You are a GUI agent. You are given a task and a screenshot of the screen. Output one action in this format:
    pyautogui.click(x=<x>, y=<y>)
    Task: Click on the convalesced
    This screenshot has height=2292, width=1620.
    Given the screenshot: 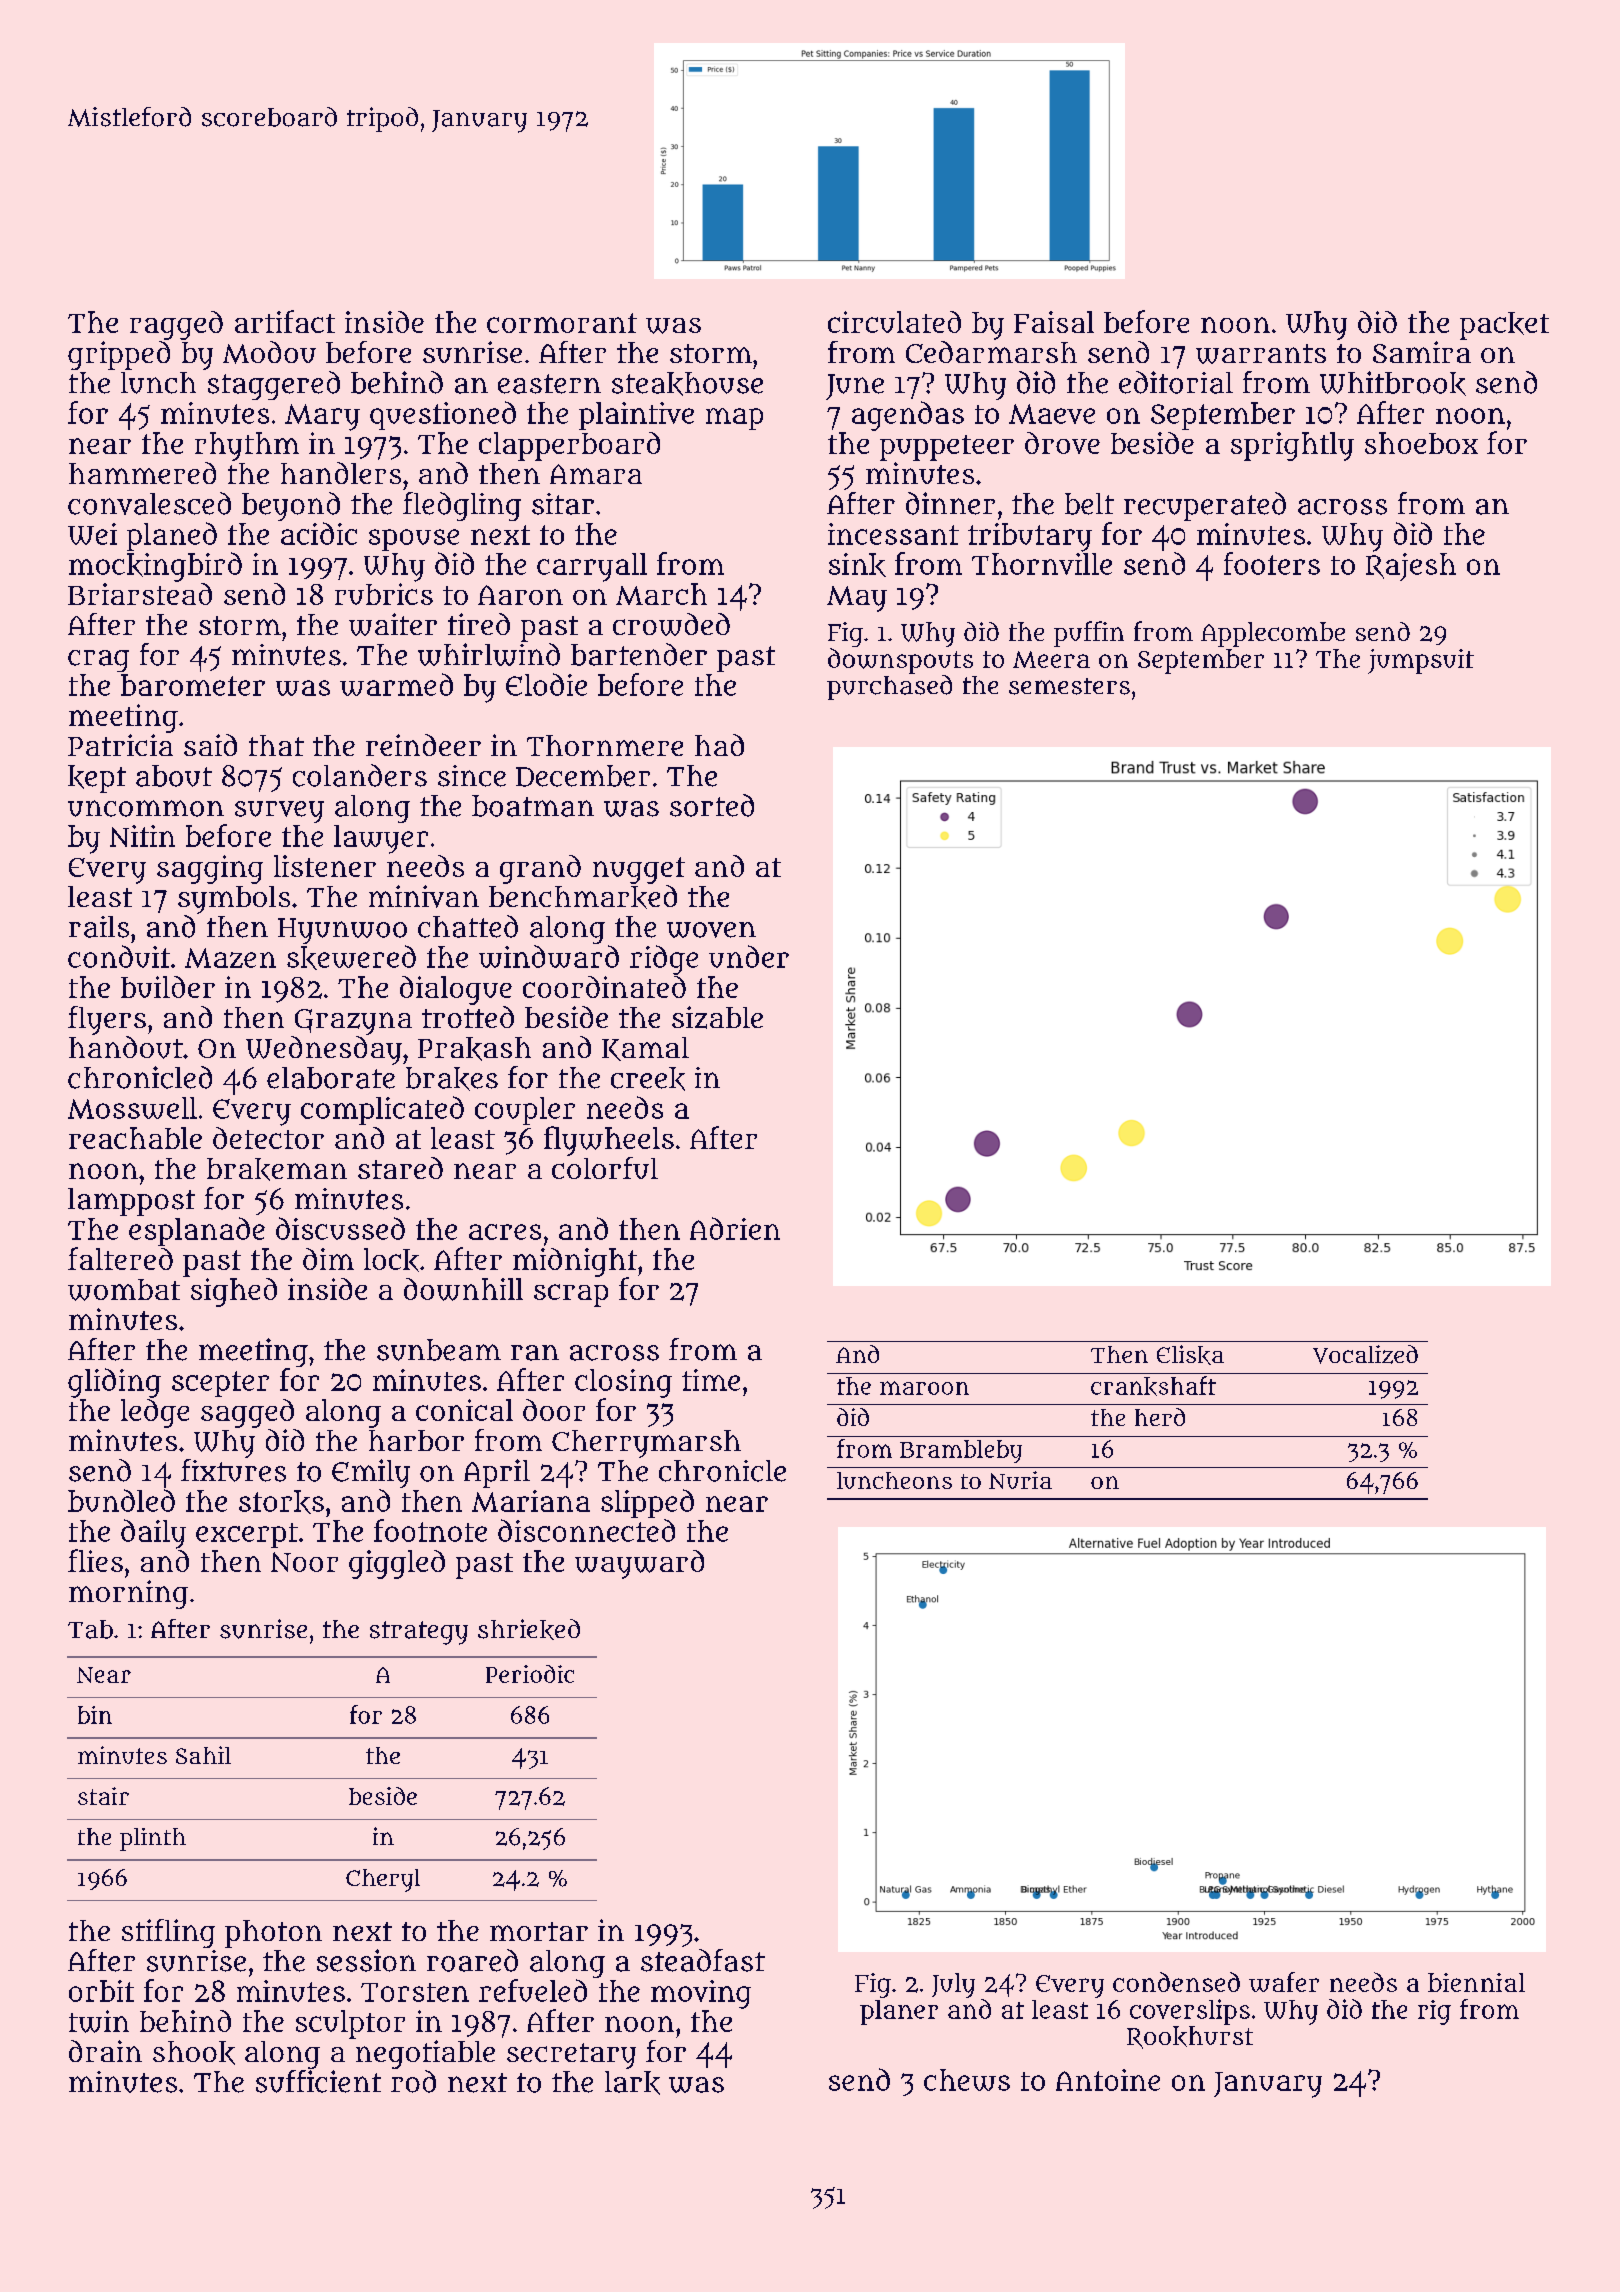 What is the action you would take?
    pyautogui.click(x=149, y=503)
